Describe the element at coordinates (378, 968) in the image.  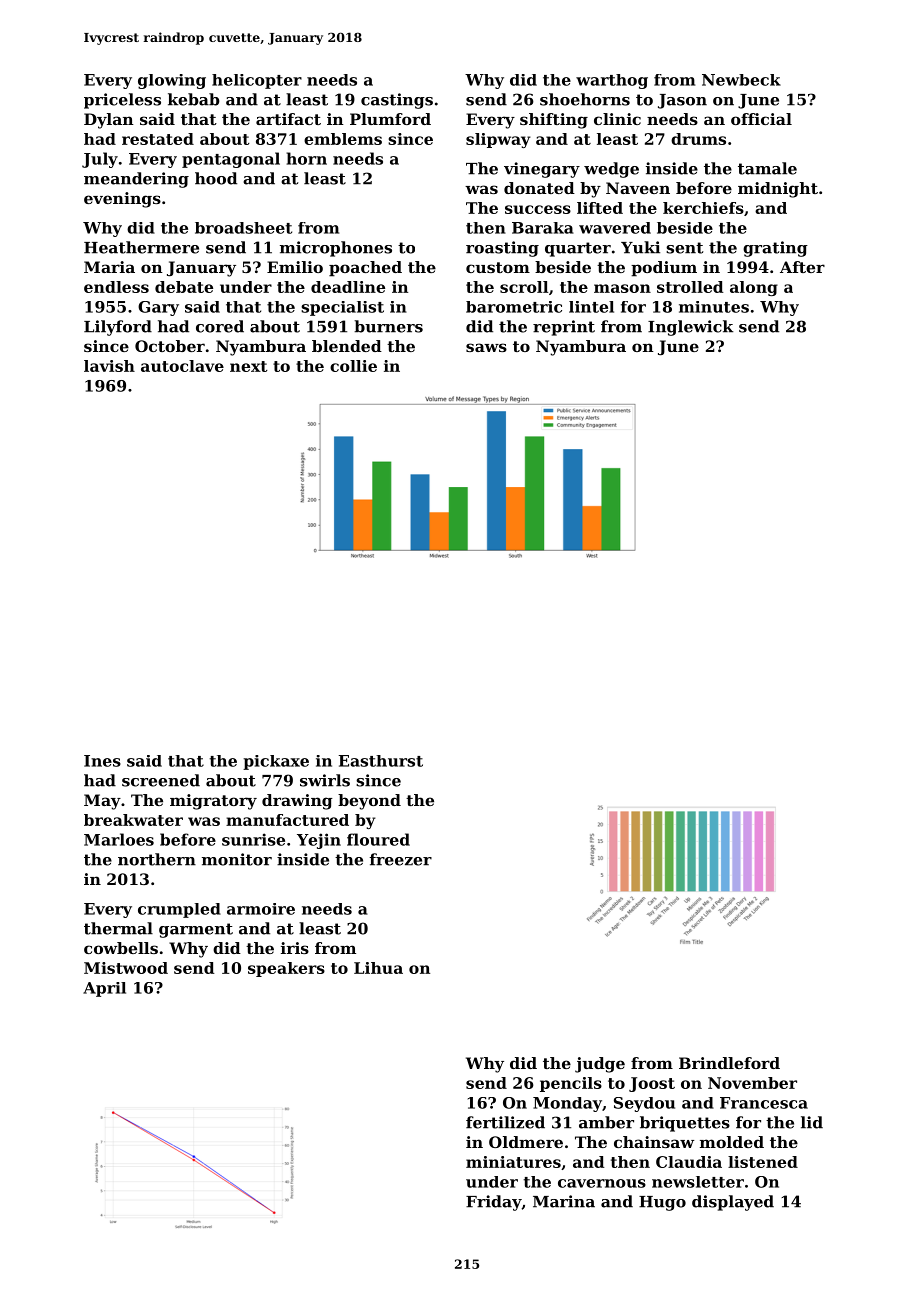
I see `Lihua` at that location.
